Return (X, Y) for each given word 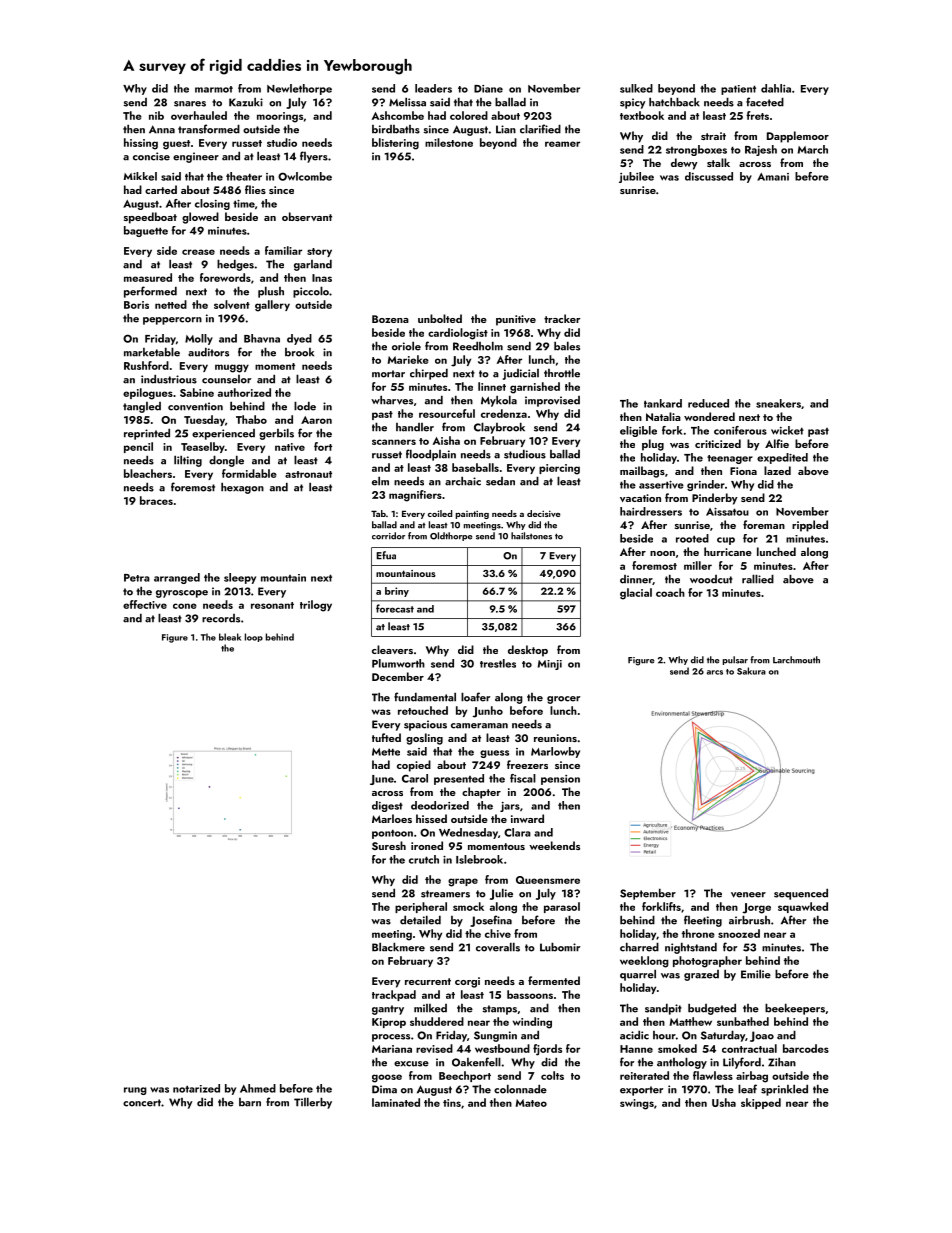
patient (738, 90)
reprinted (147, 434)
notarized (196, 1088)
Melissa (407, 102)
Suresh (389, 845)
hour (664, 1035)
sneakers (778, 403)
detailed (420, 920)
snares (190, 104)
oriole (406, 346)
